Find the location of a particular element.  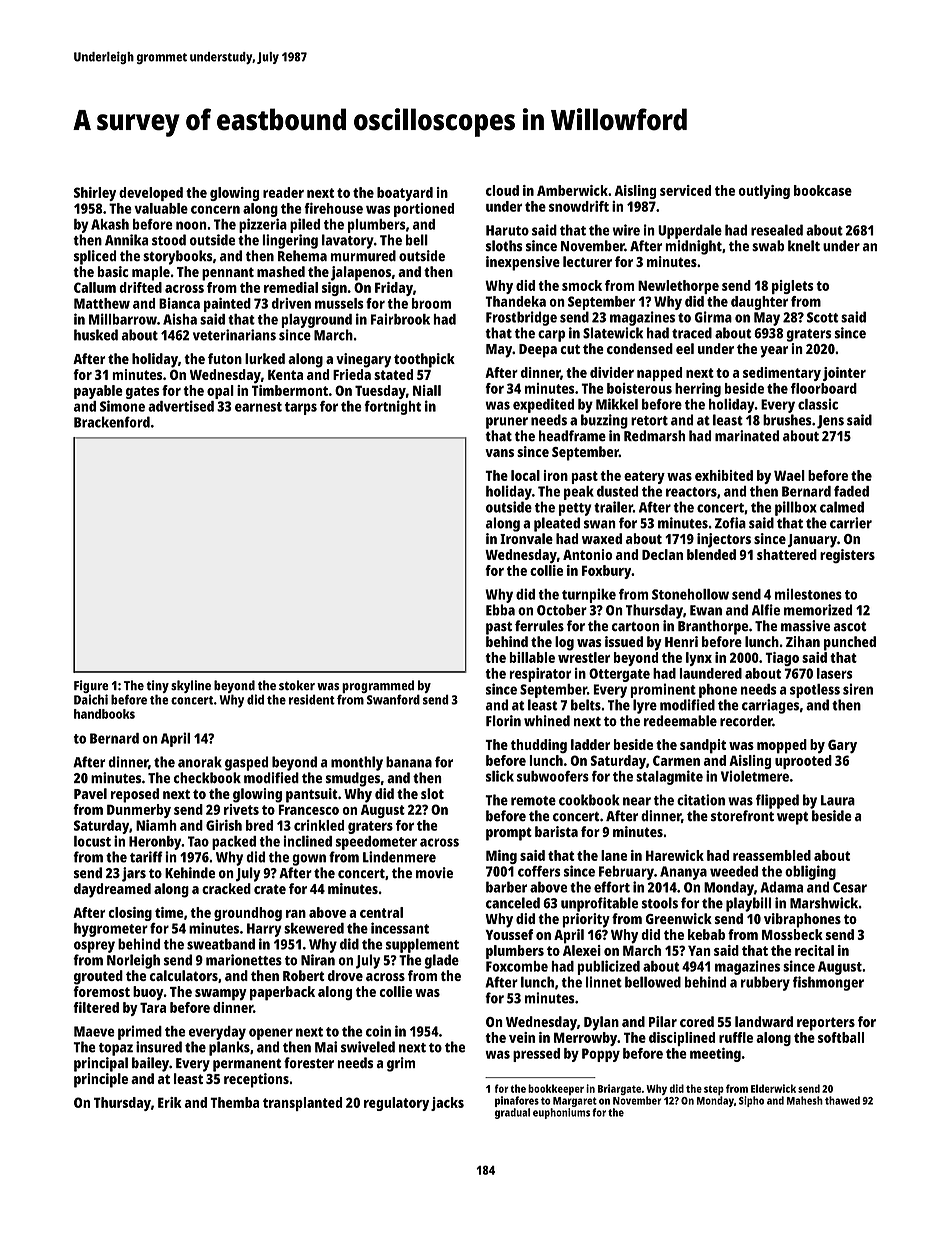

Girma is located at coordinates (713, 317).
